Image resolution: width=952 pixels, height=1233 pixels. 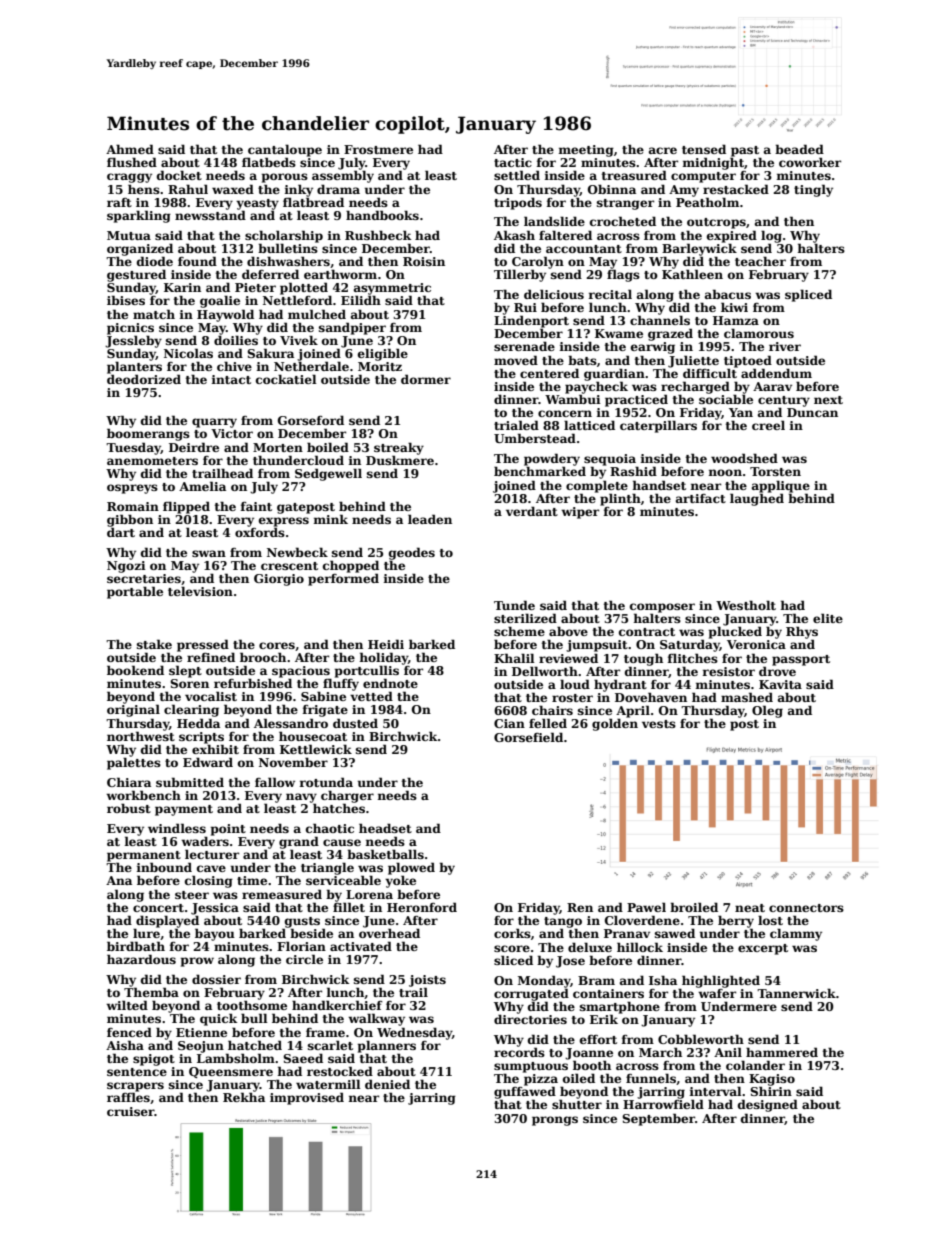 What do you see at coordinates (244, 1097) in the screenshot?
I see `Rekha` at bounding box center [244, 1097].
